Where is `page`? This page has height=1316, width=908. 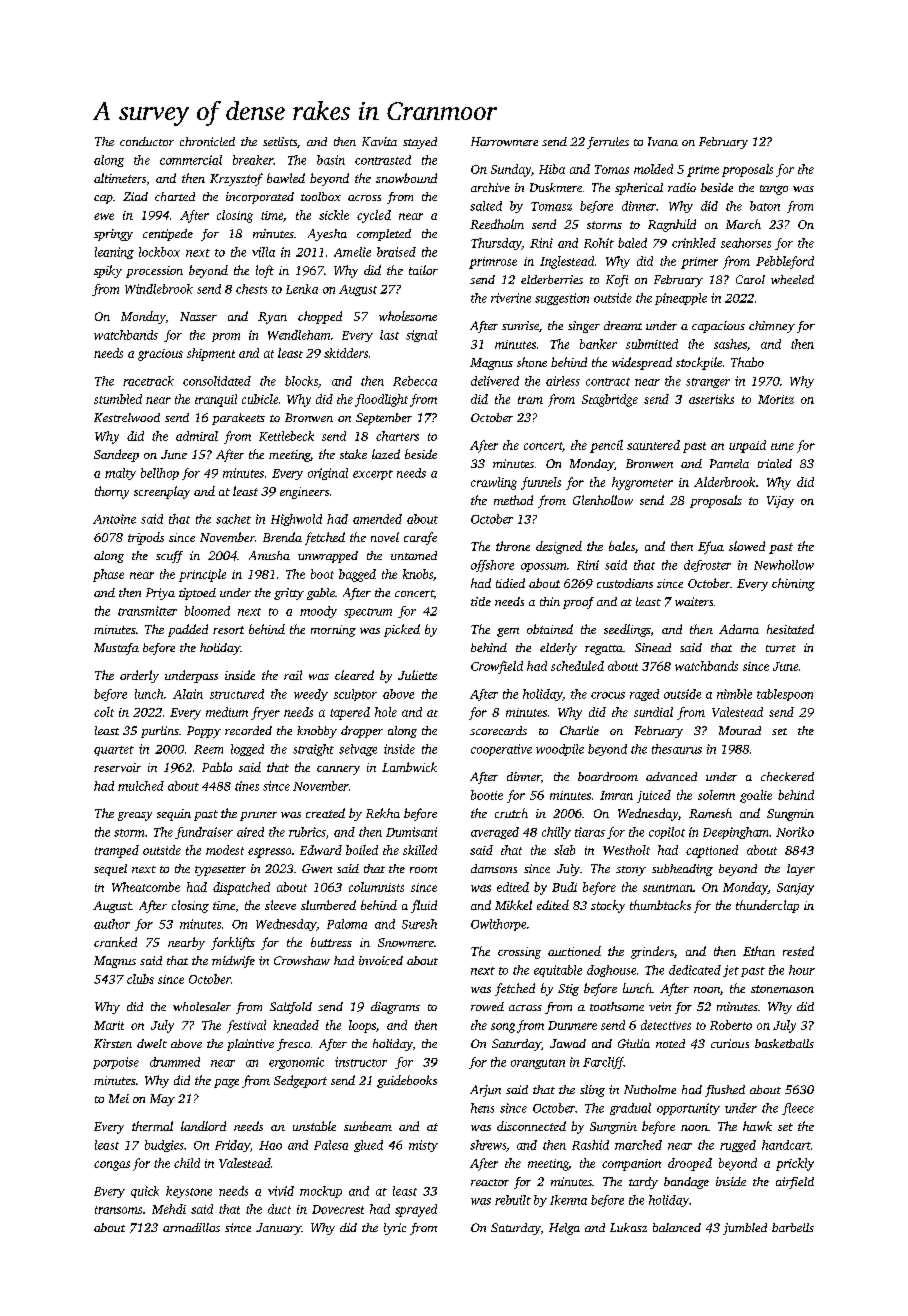
page is located at coordinates (226, 1083).
